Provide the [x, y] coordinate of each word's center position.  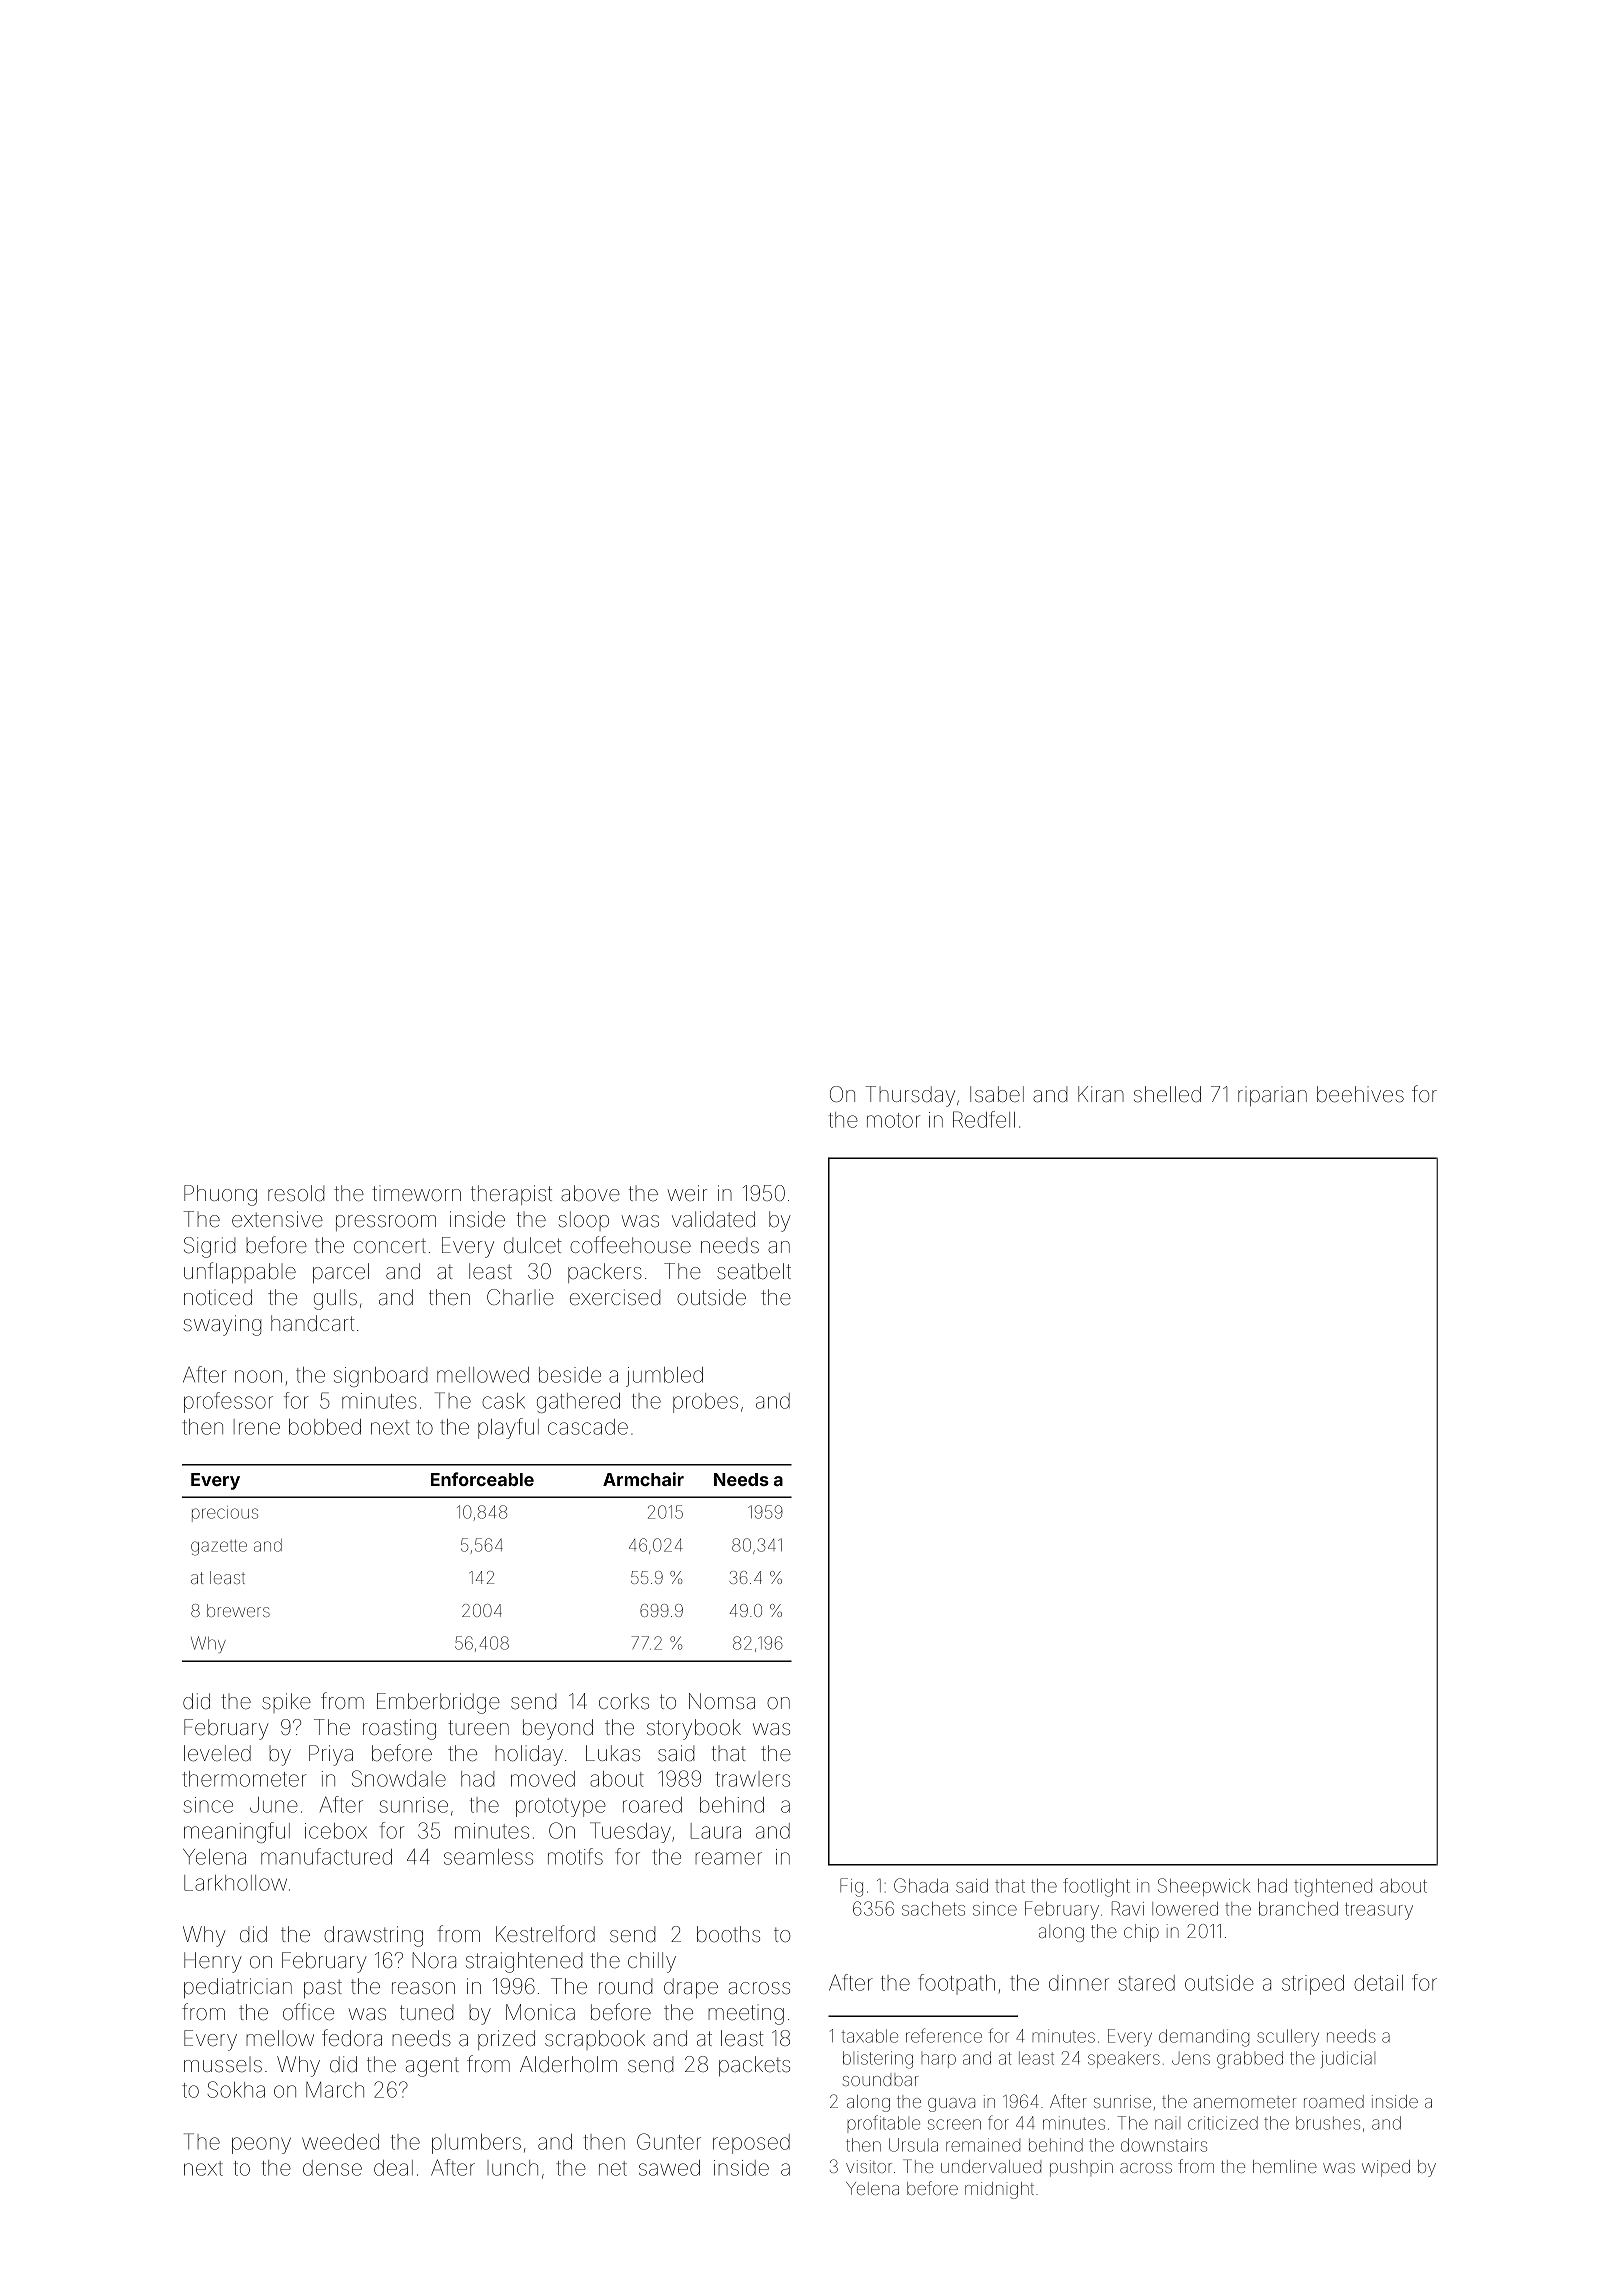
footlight [1096, 1887]
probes [705, 1403]
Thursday [910, 1096]
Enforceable [482, 1479]
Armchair [643, 1479]
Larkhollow [235, 1883]
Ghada [921, 1885]
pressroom [386, 1223]
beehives [1360, 1094]
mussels [223, 2065]
